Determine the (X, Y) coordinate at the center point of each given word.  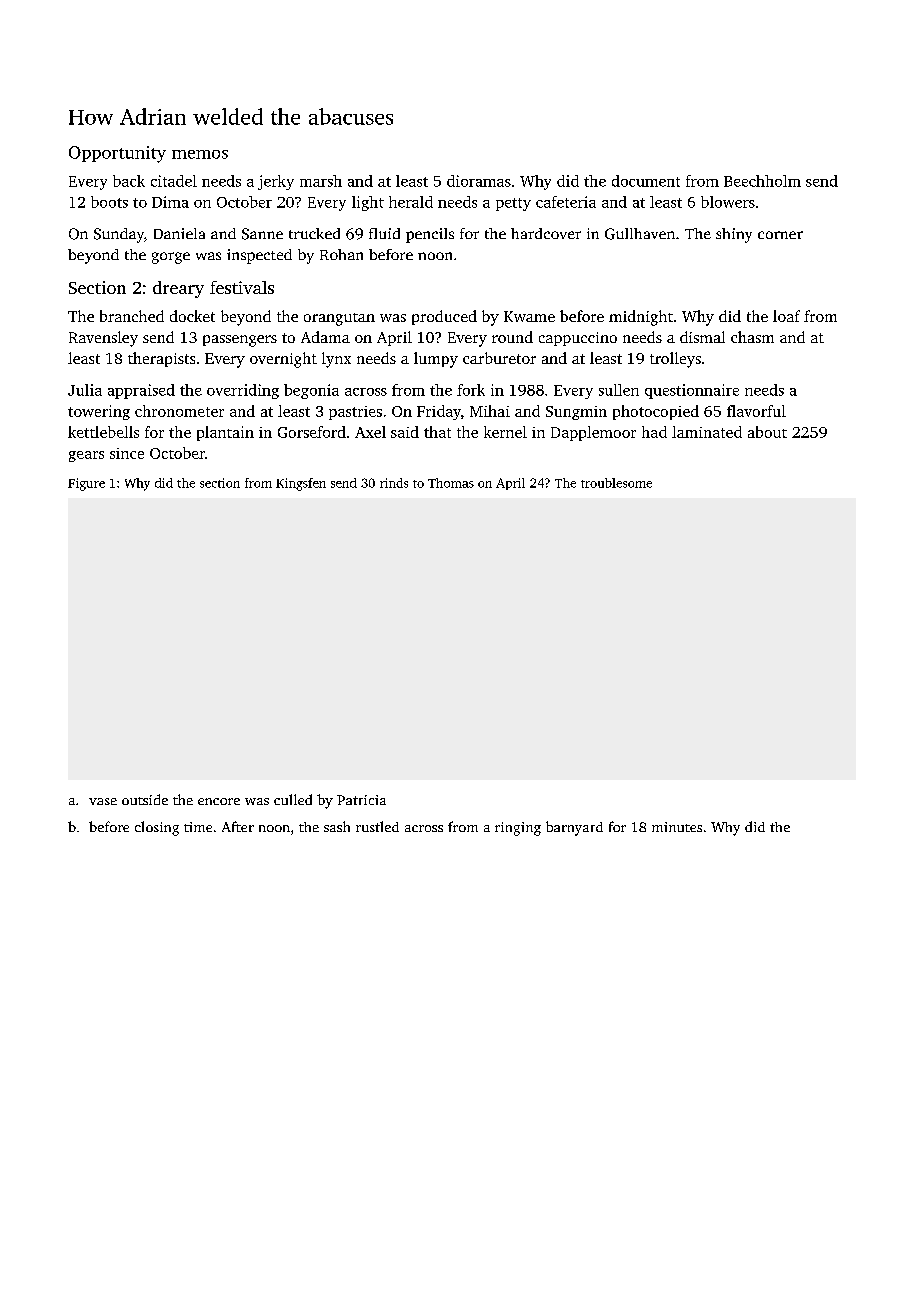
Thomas (451, 483)
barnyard (574, 828)
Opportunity (117, 154)
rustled (377, 826)
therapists (161, 359)
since (127, 453)
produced (444, 317)
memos (200, 154)
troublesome (616, 483)
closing (157, 828)
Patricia (361, 800)
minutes (677, 827)
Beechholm (762, 181)
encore (219, 801)
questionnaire (692, 391)
